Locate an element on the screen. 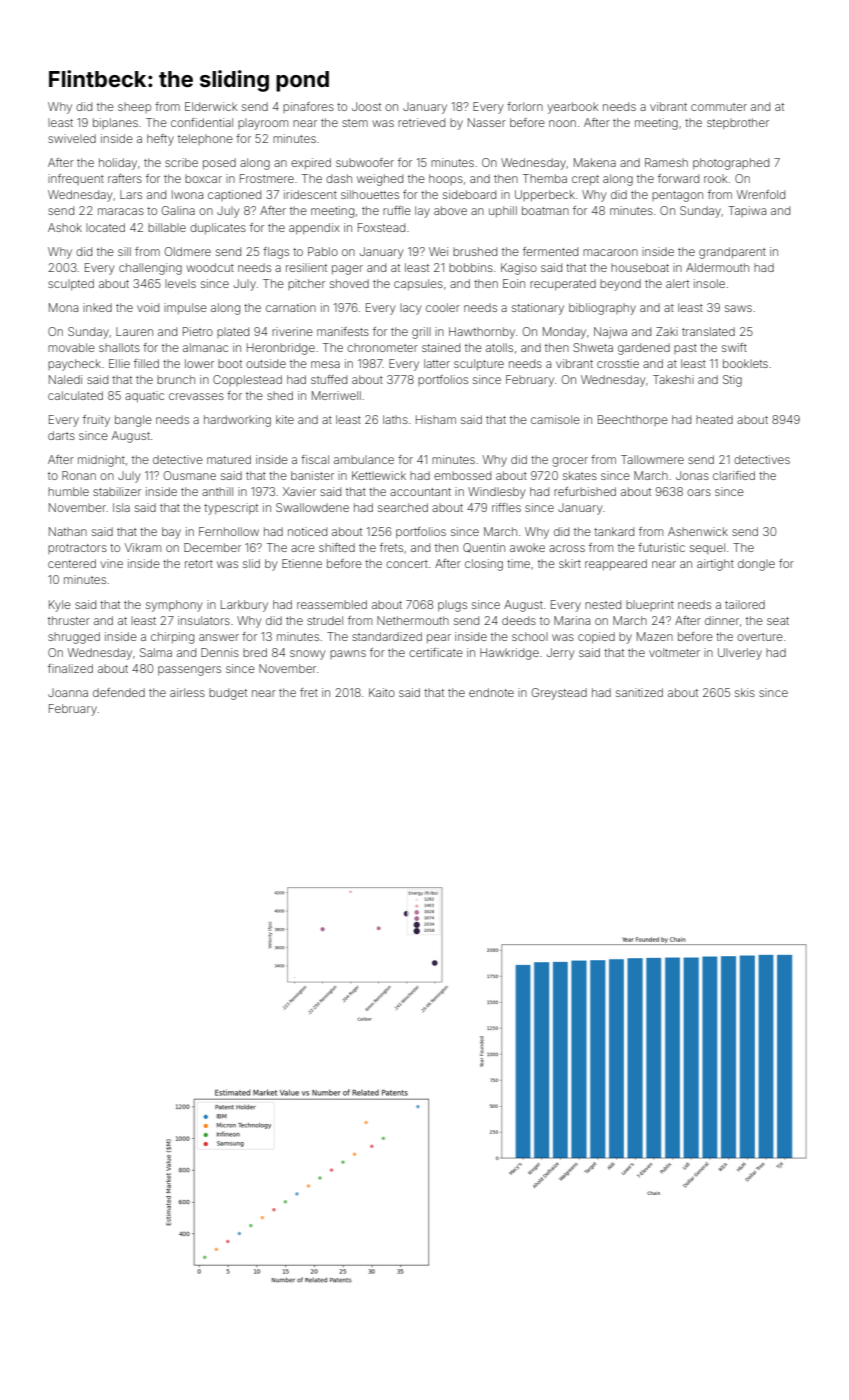 Image resolution: width=849 pixels, height=1400 pixels. skis is located at coordinates (745, 692).
